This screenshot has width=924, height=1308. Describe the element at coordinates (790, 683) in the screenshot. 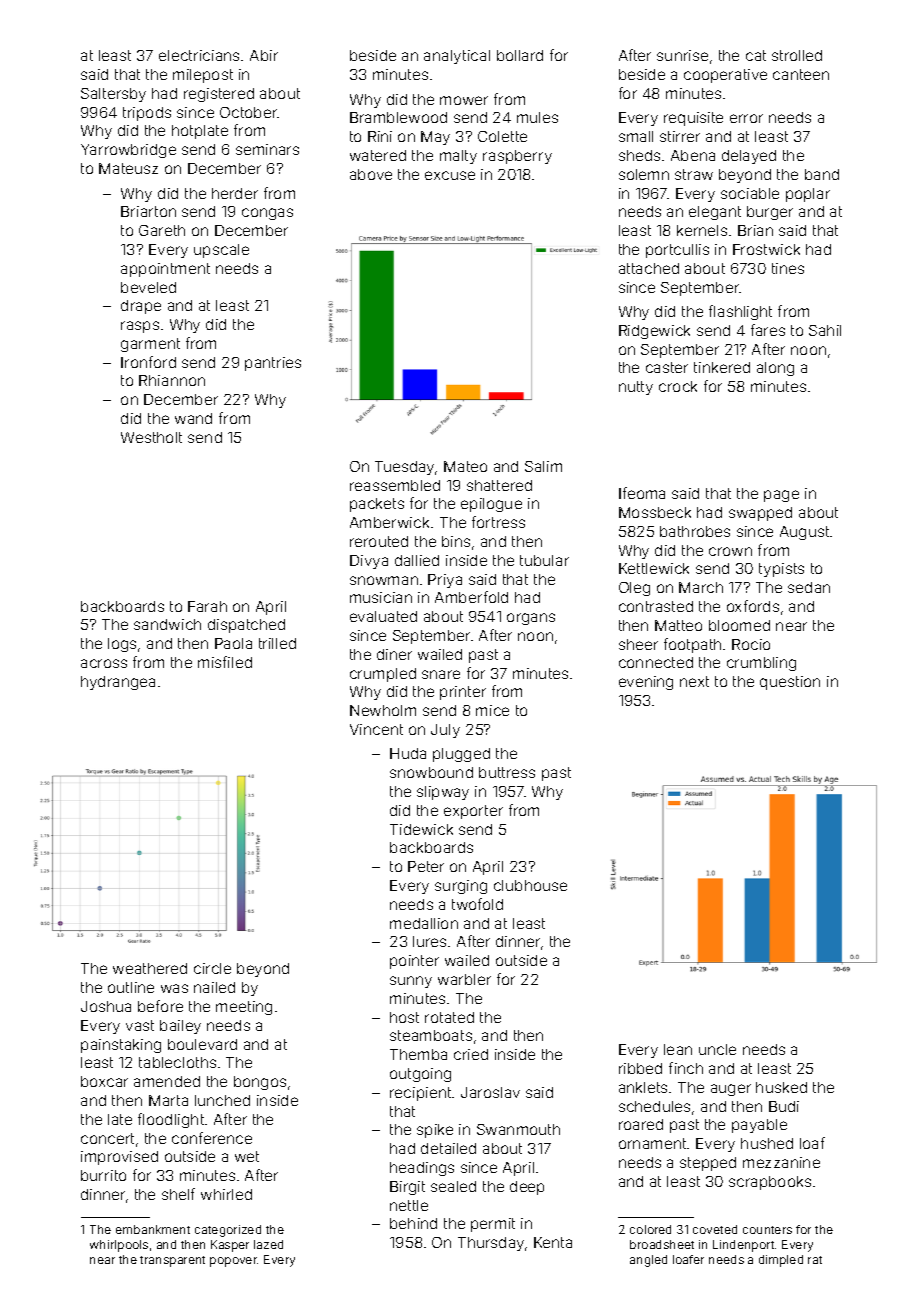

I see `question` at that location.
